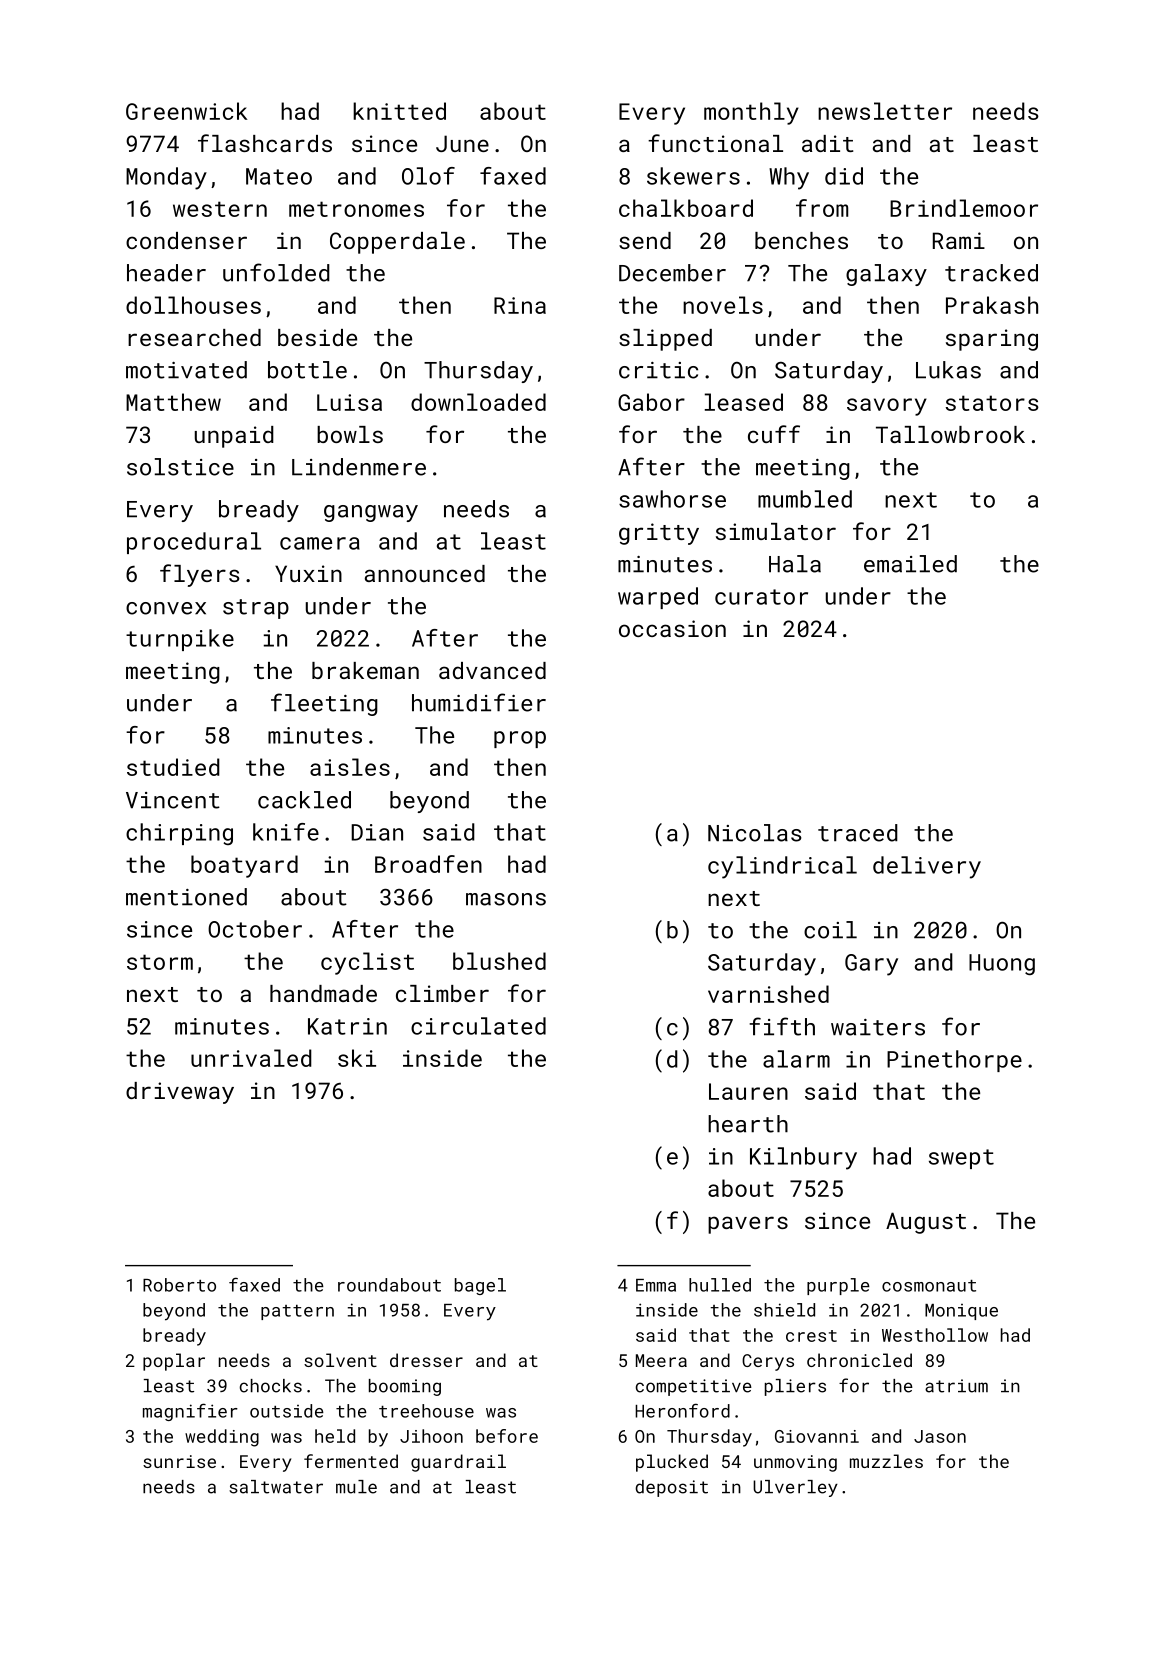 This screenshot has width=1165, height=1654. Describe the element at coordinates (858, 833) in the screenshot. I see `traced` at that location.
